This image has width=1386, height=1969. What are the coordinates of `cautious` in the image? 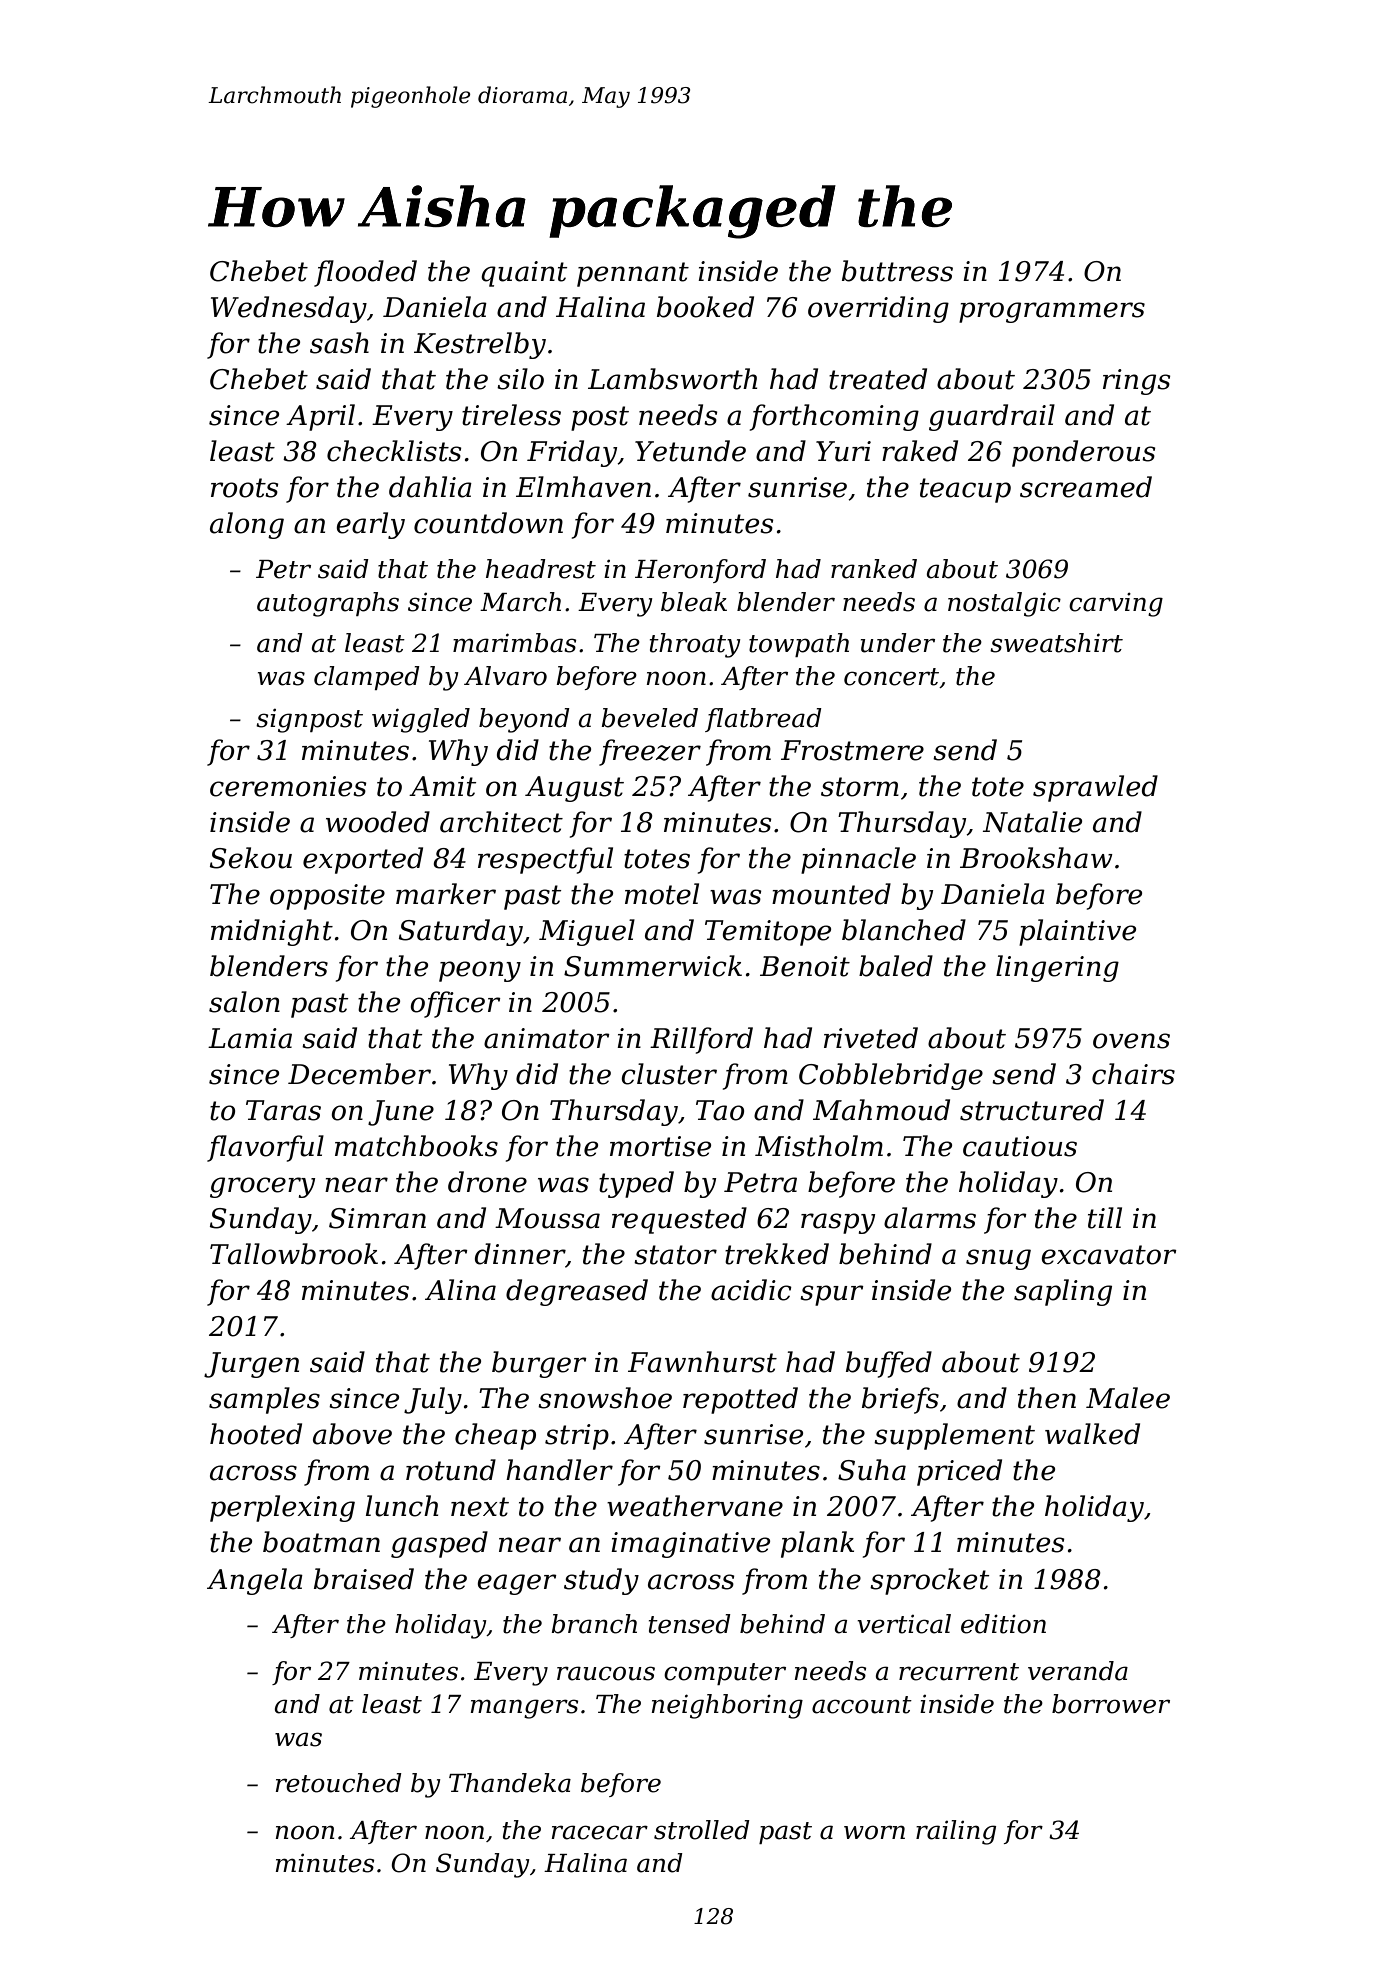 It's located at (1020, 1146).
